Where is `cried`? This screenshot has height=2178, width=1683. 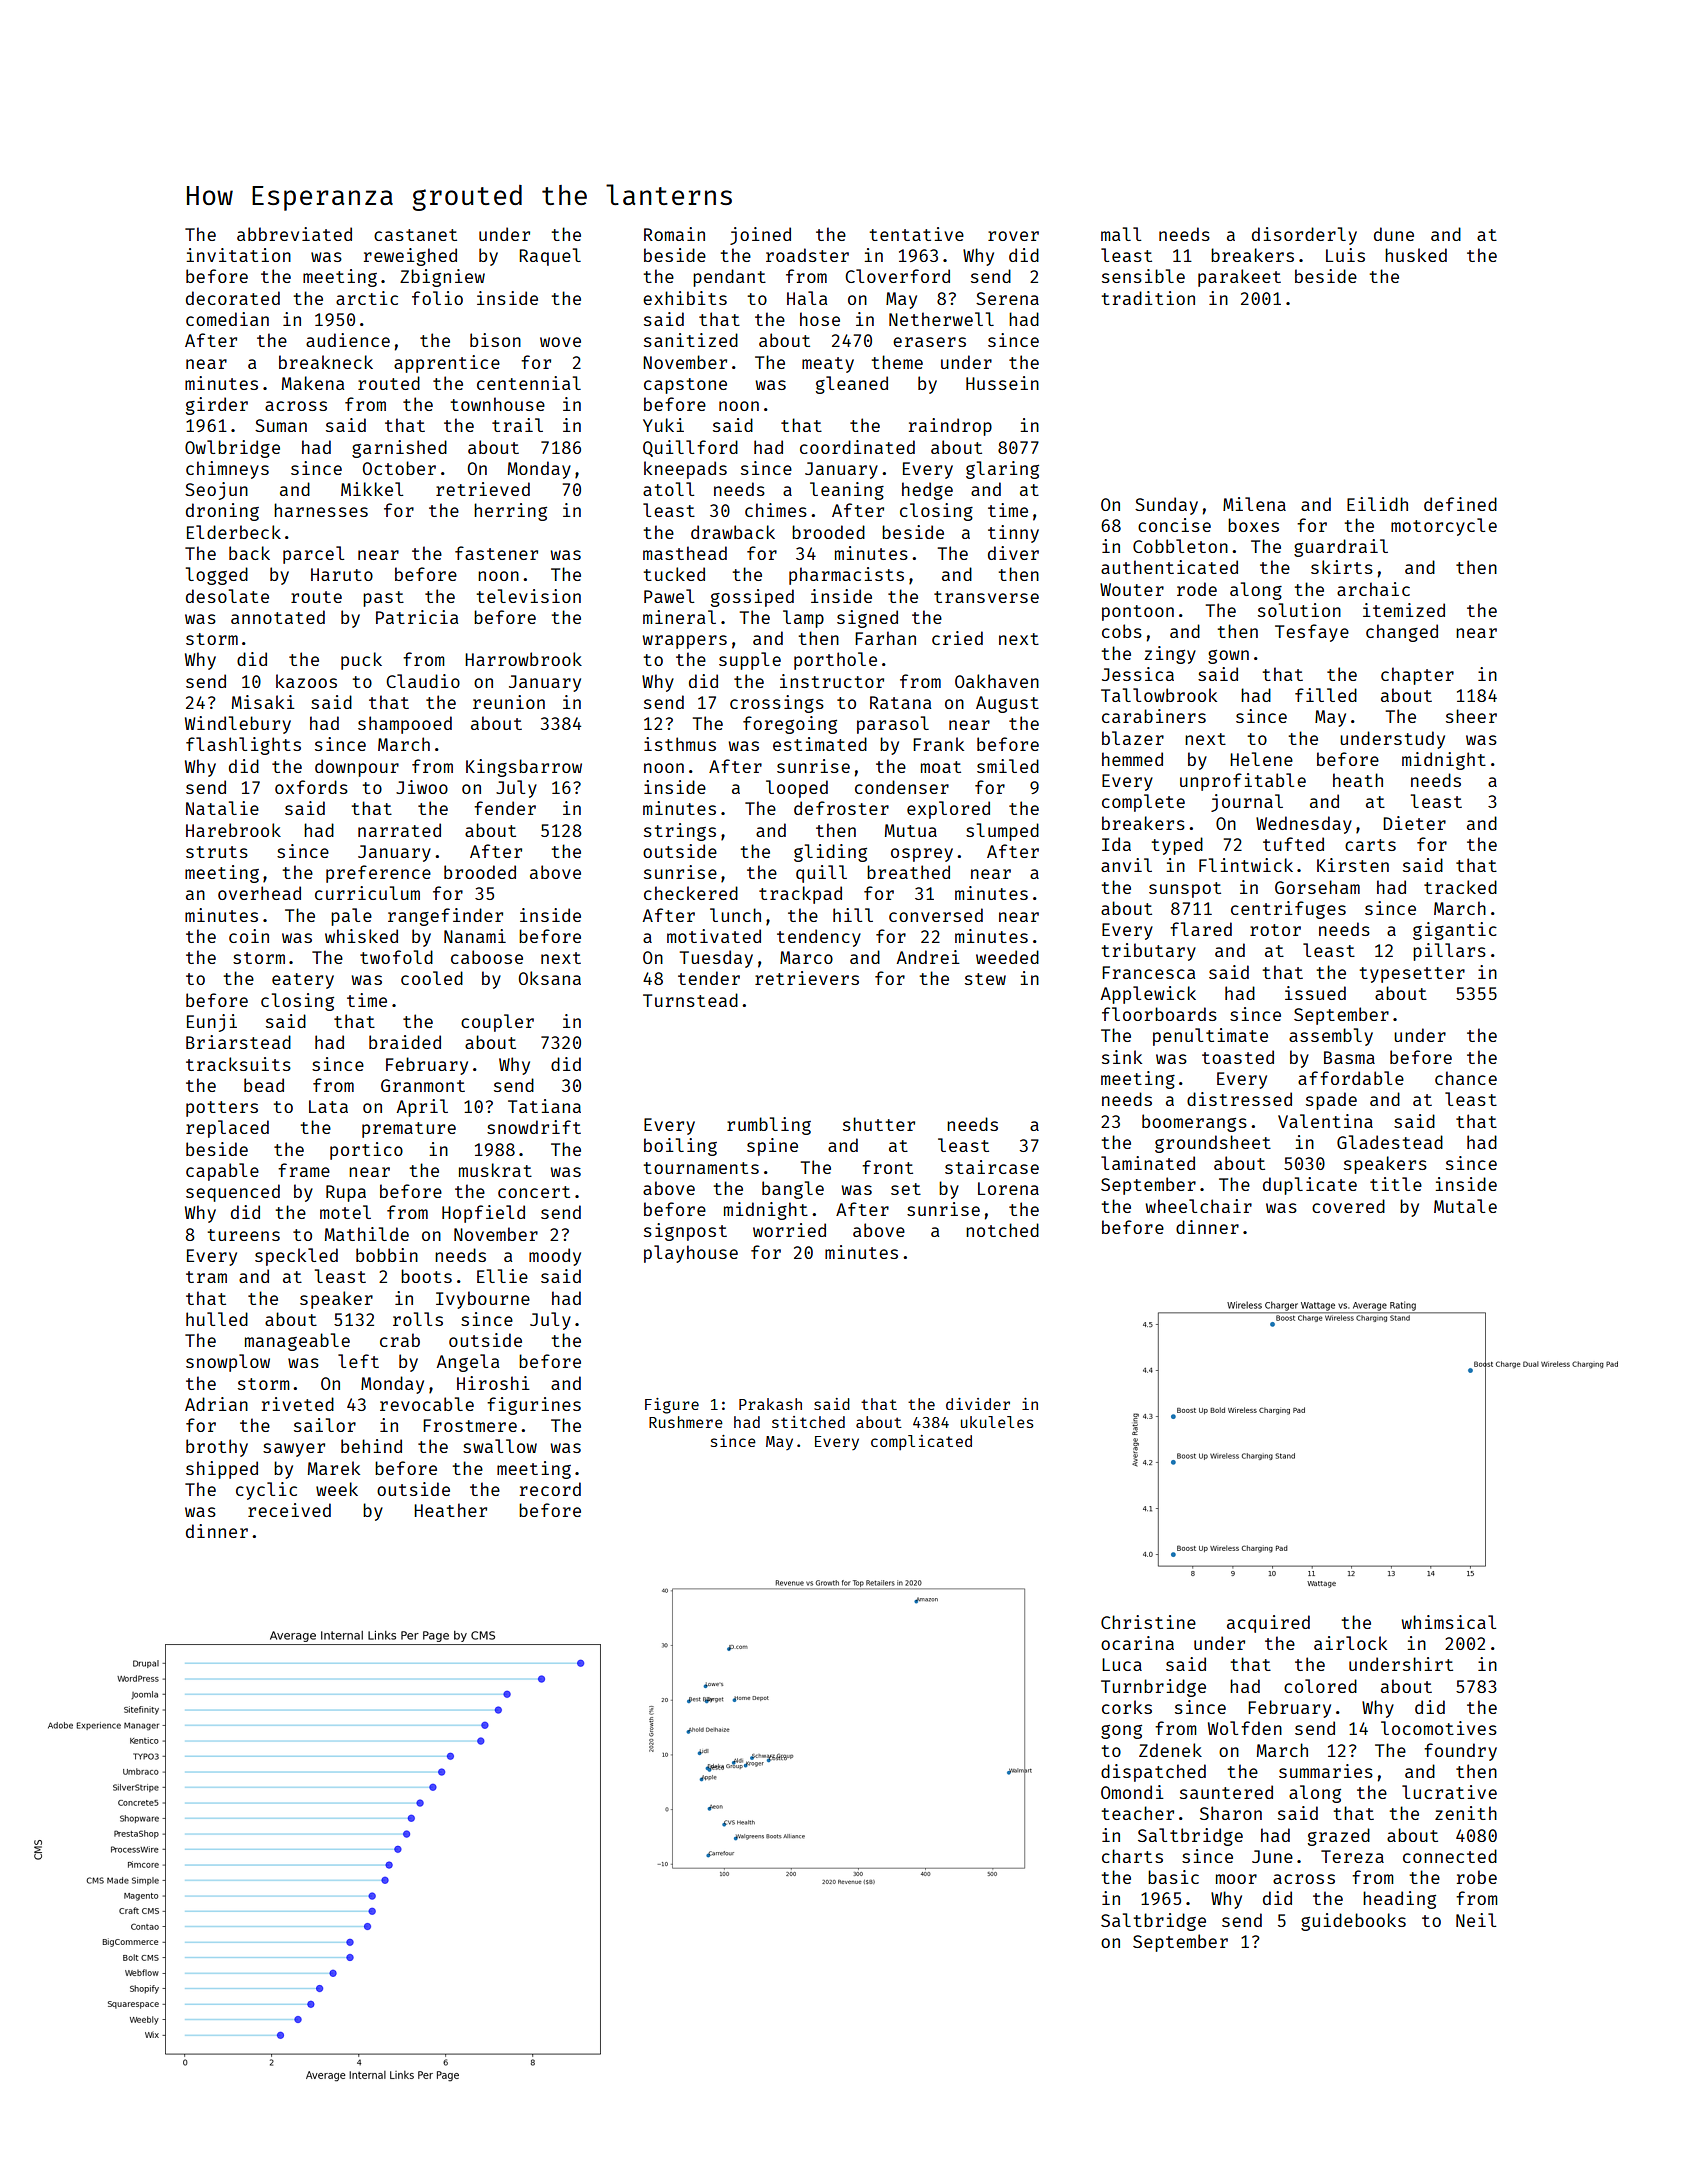
cried is located at coordinates (957, 638).
